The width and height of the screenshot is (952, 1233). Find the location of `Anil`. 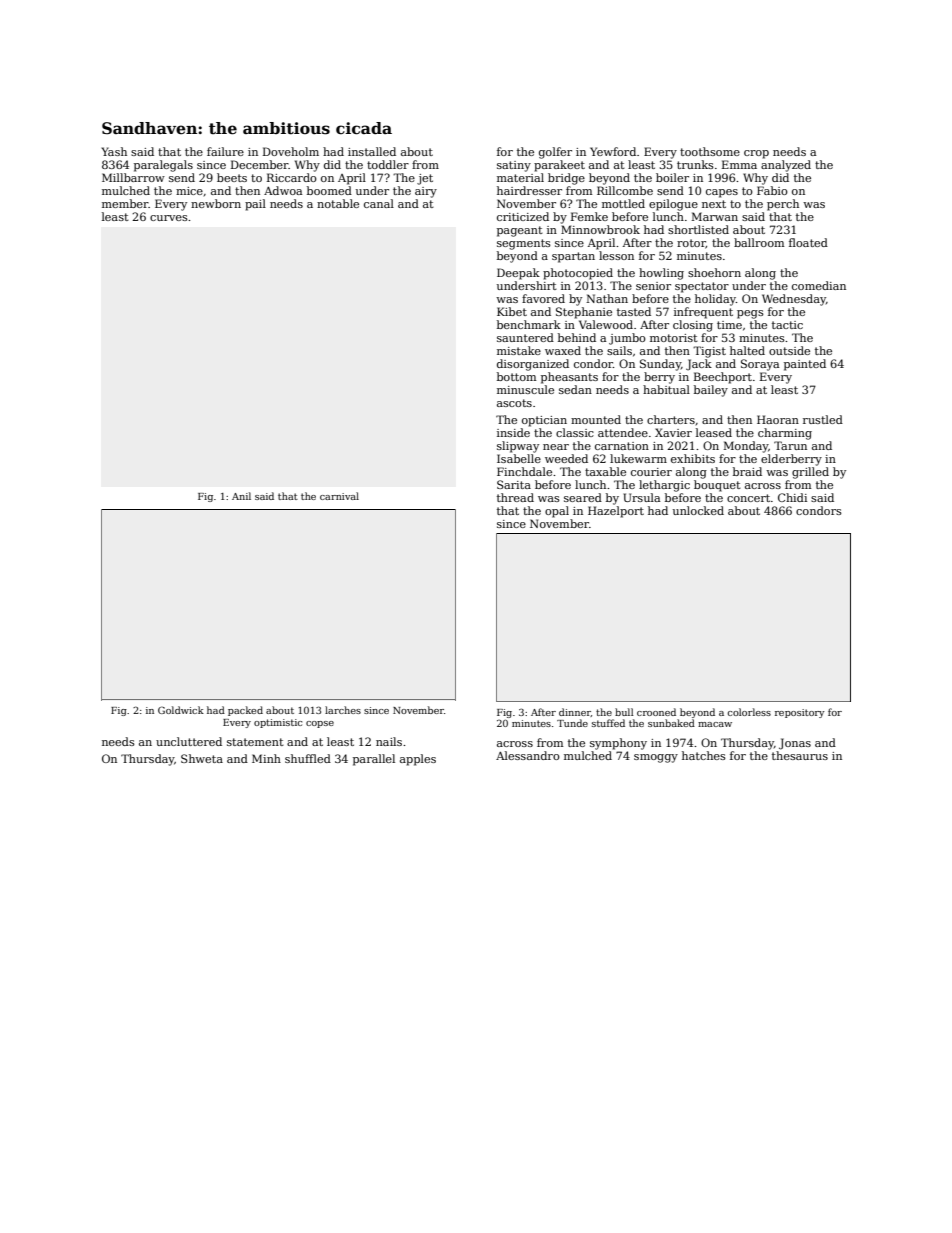

Anil is located at coordinates (241, 496).
